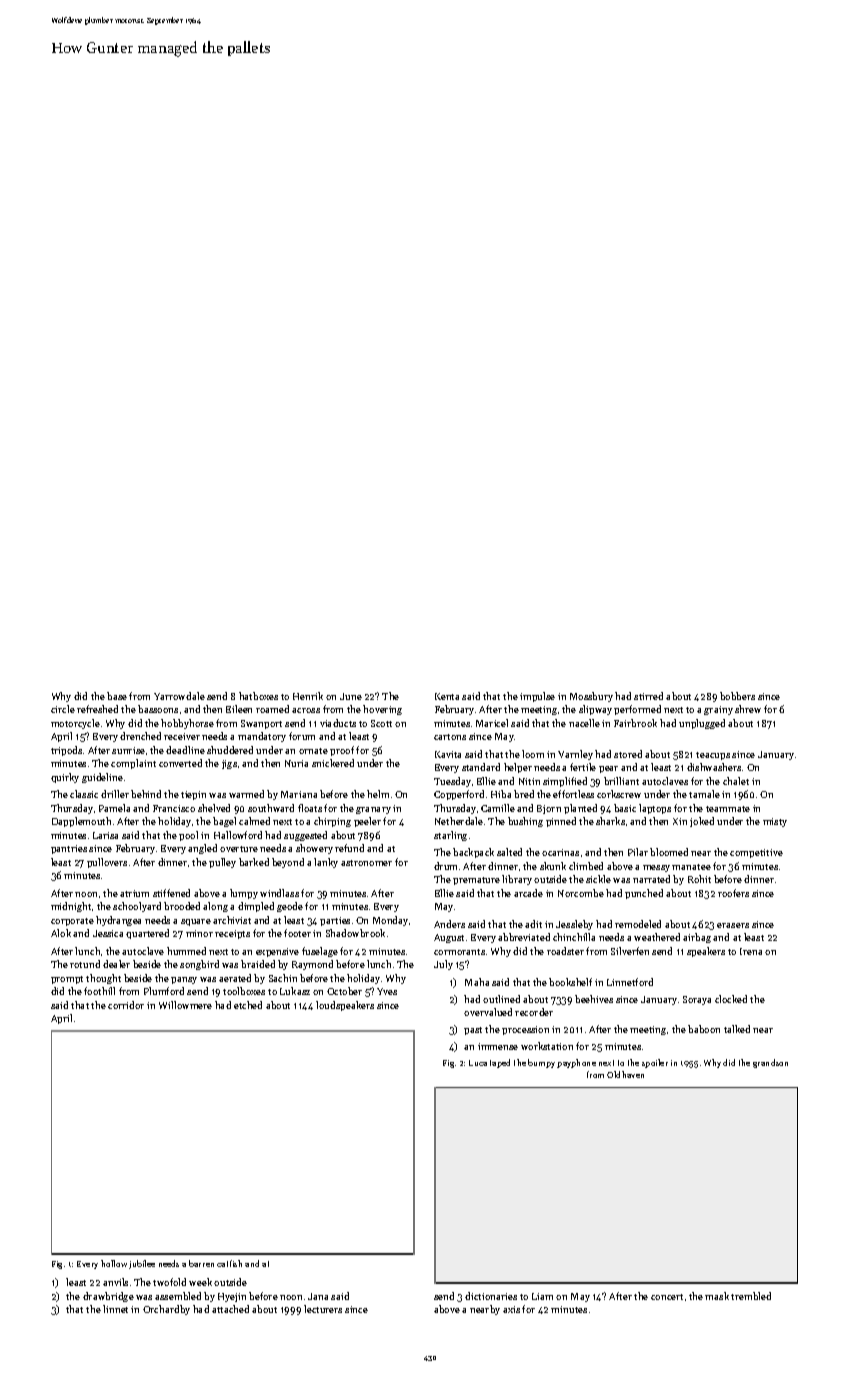 This screenshot has width=849, height=1400. I want to click on teacups, so click(713, 756).
